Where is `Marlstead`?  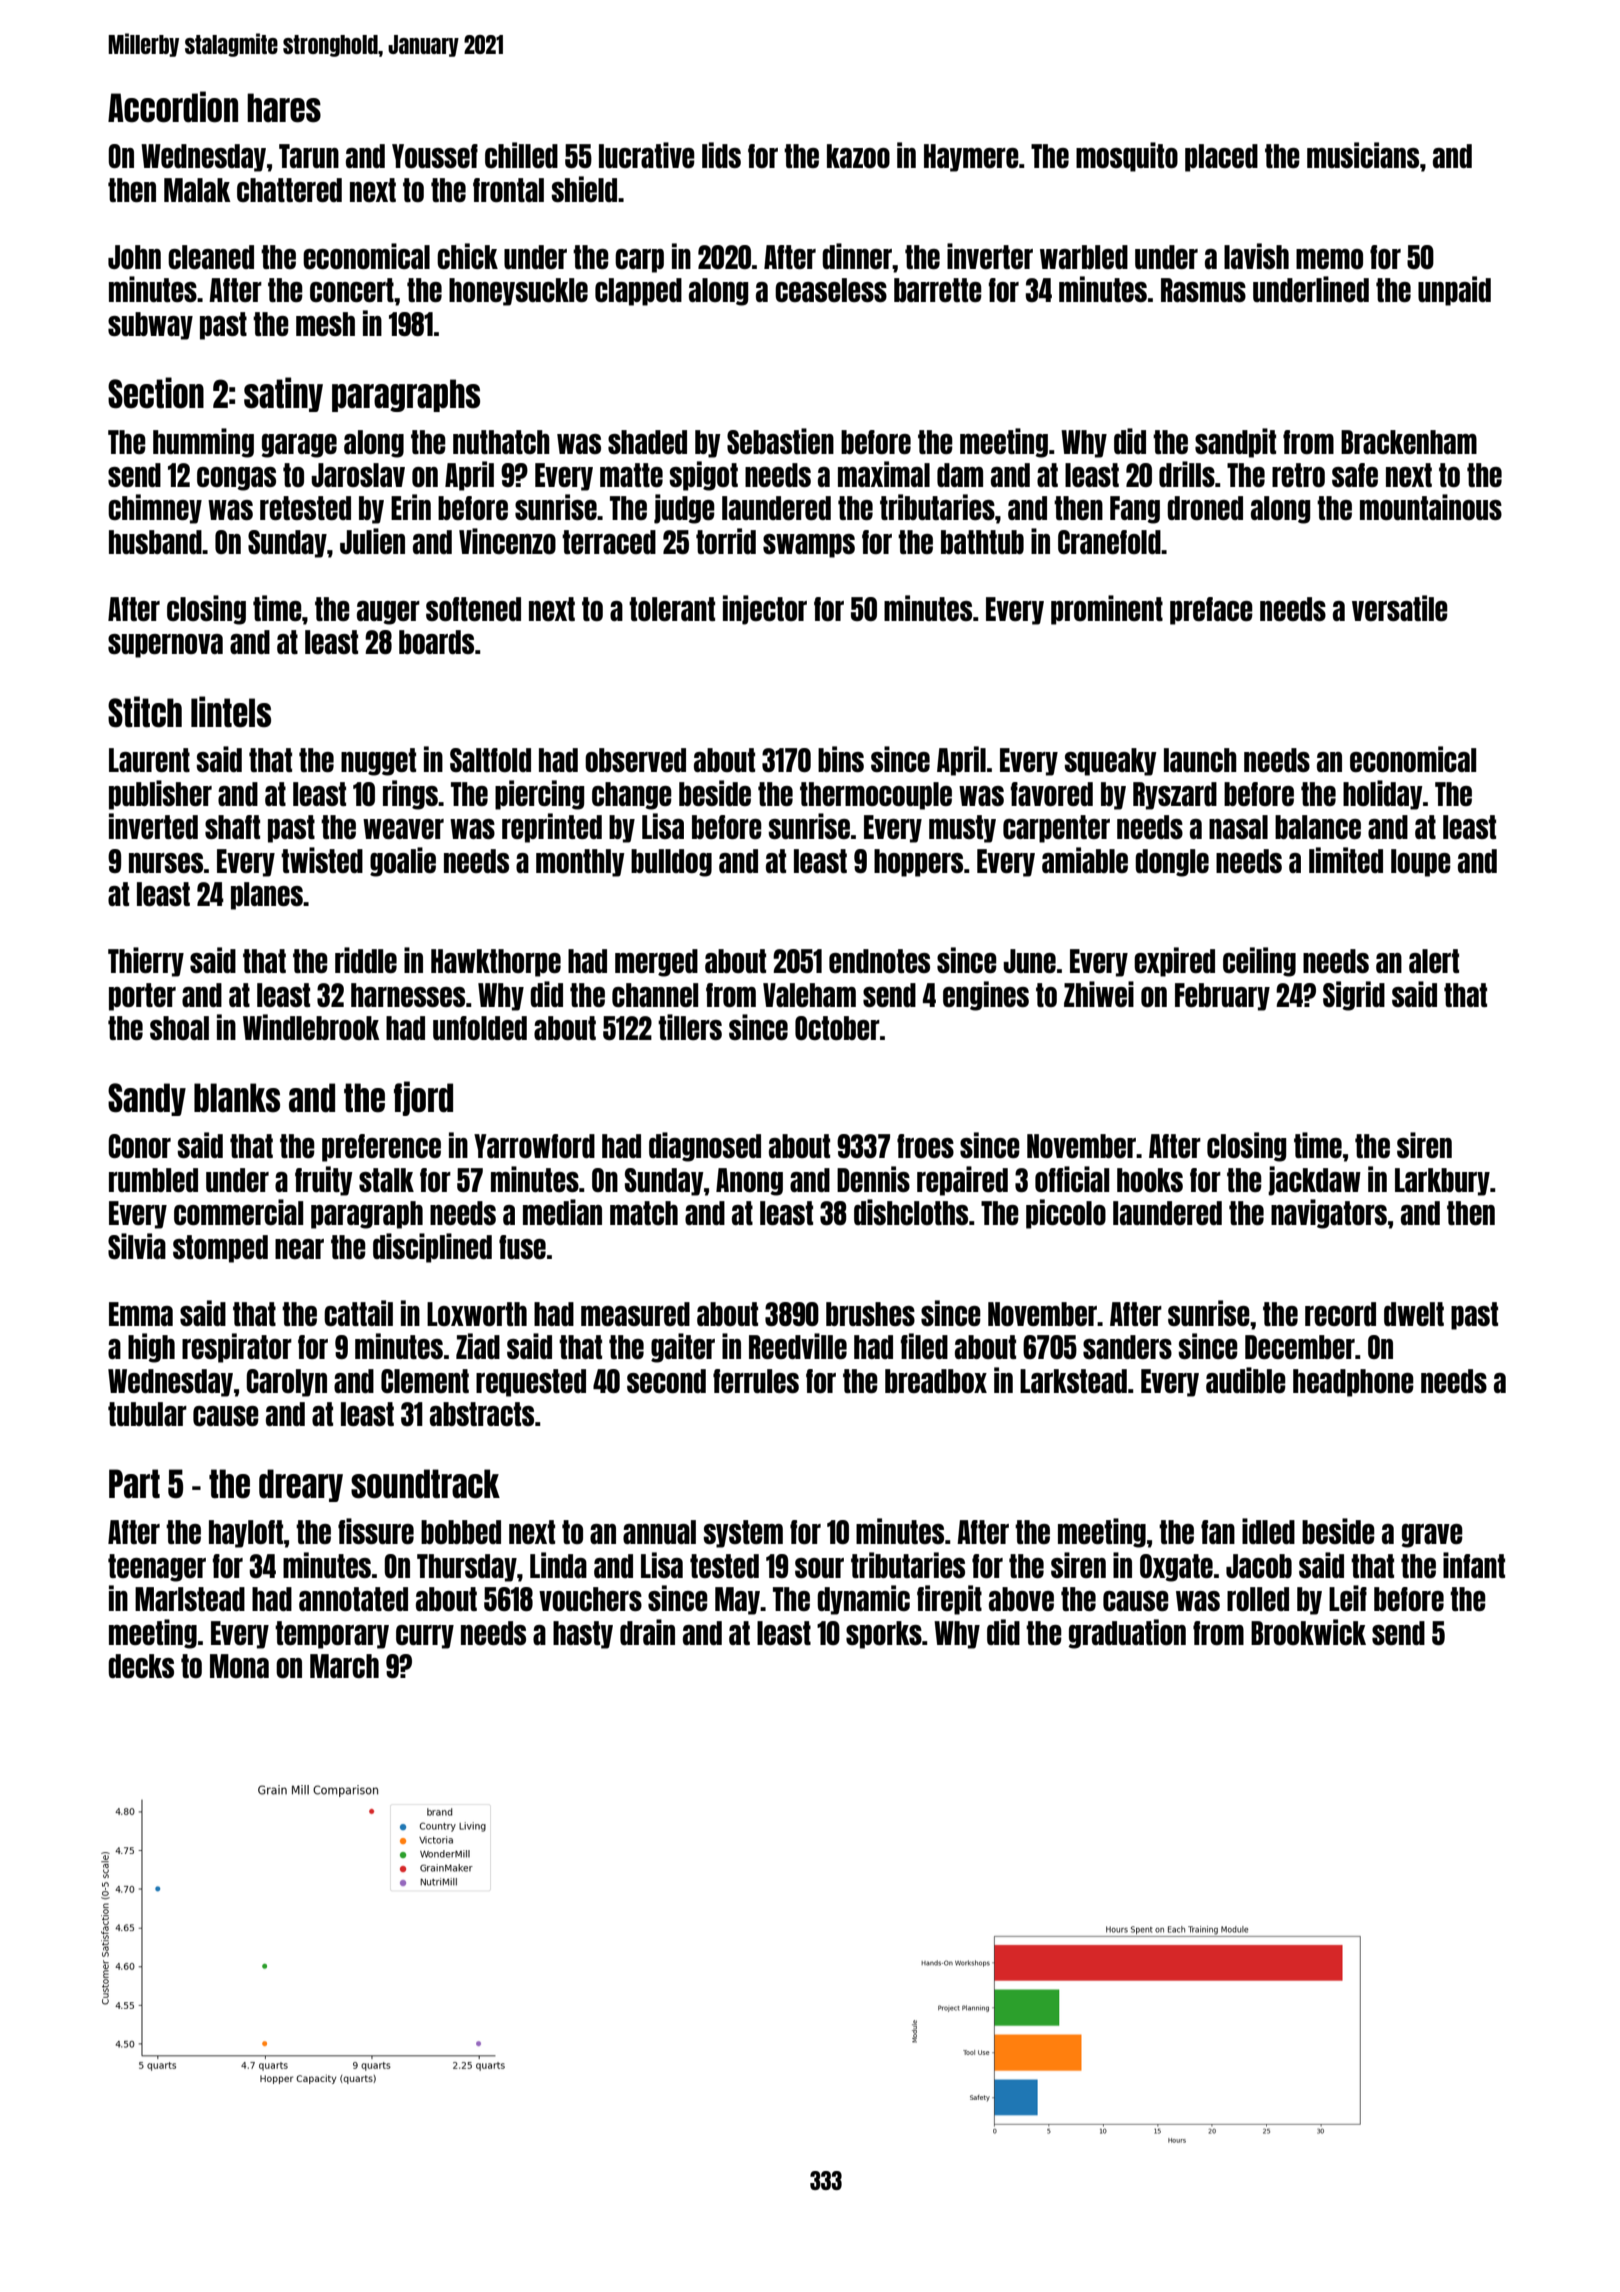
Marlstead is located at coordinates (190, 1599).
